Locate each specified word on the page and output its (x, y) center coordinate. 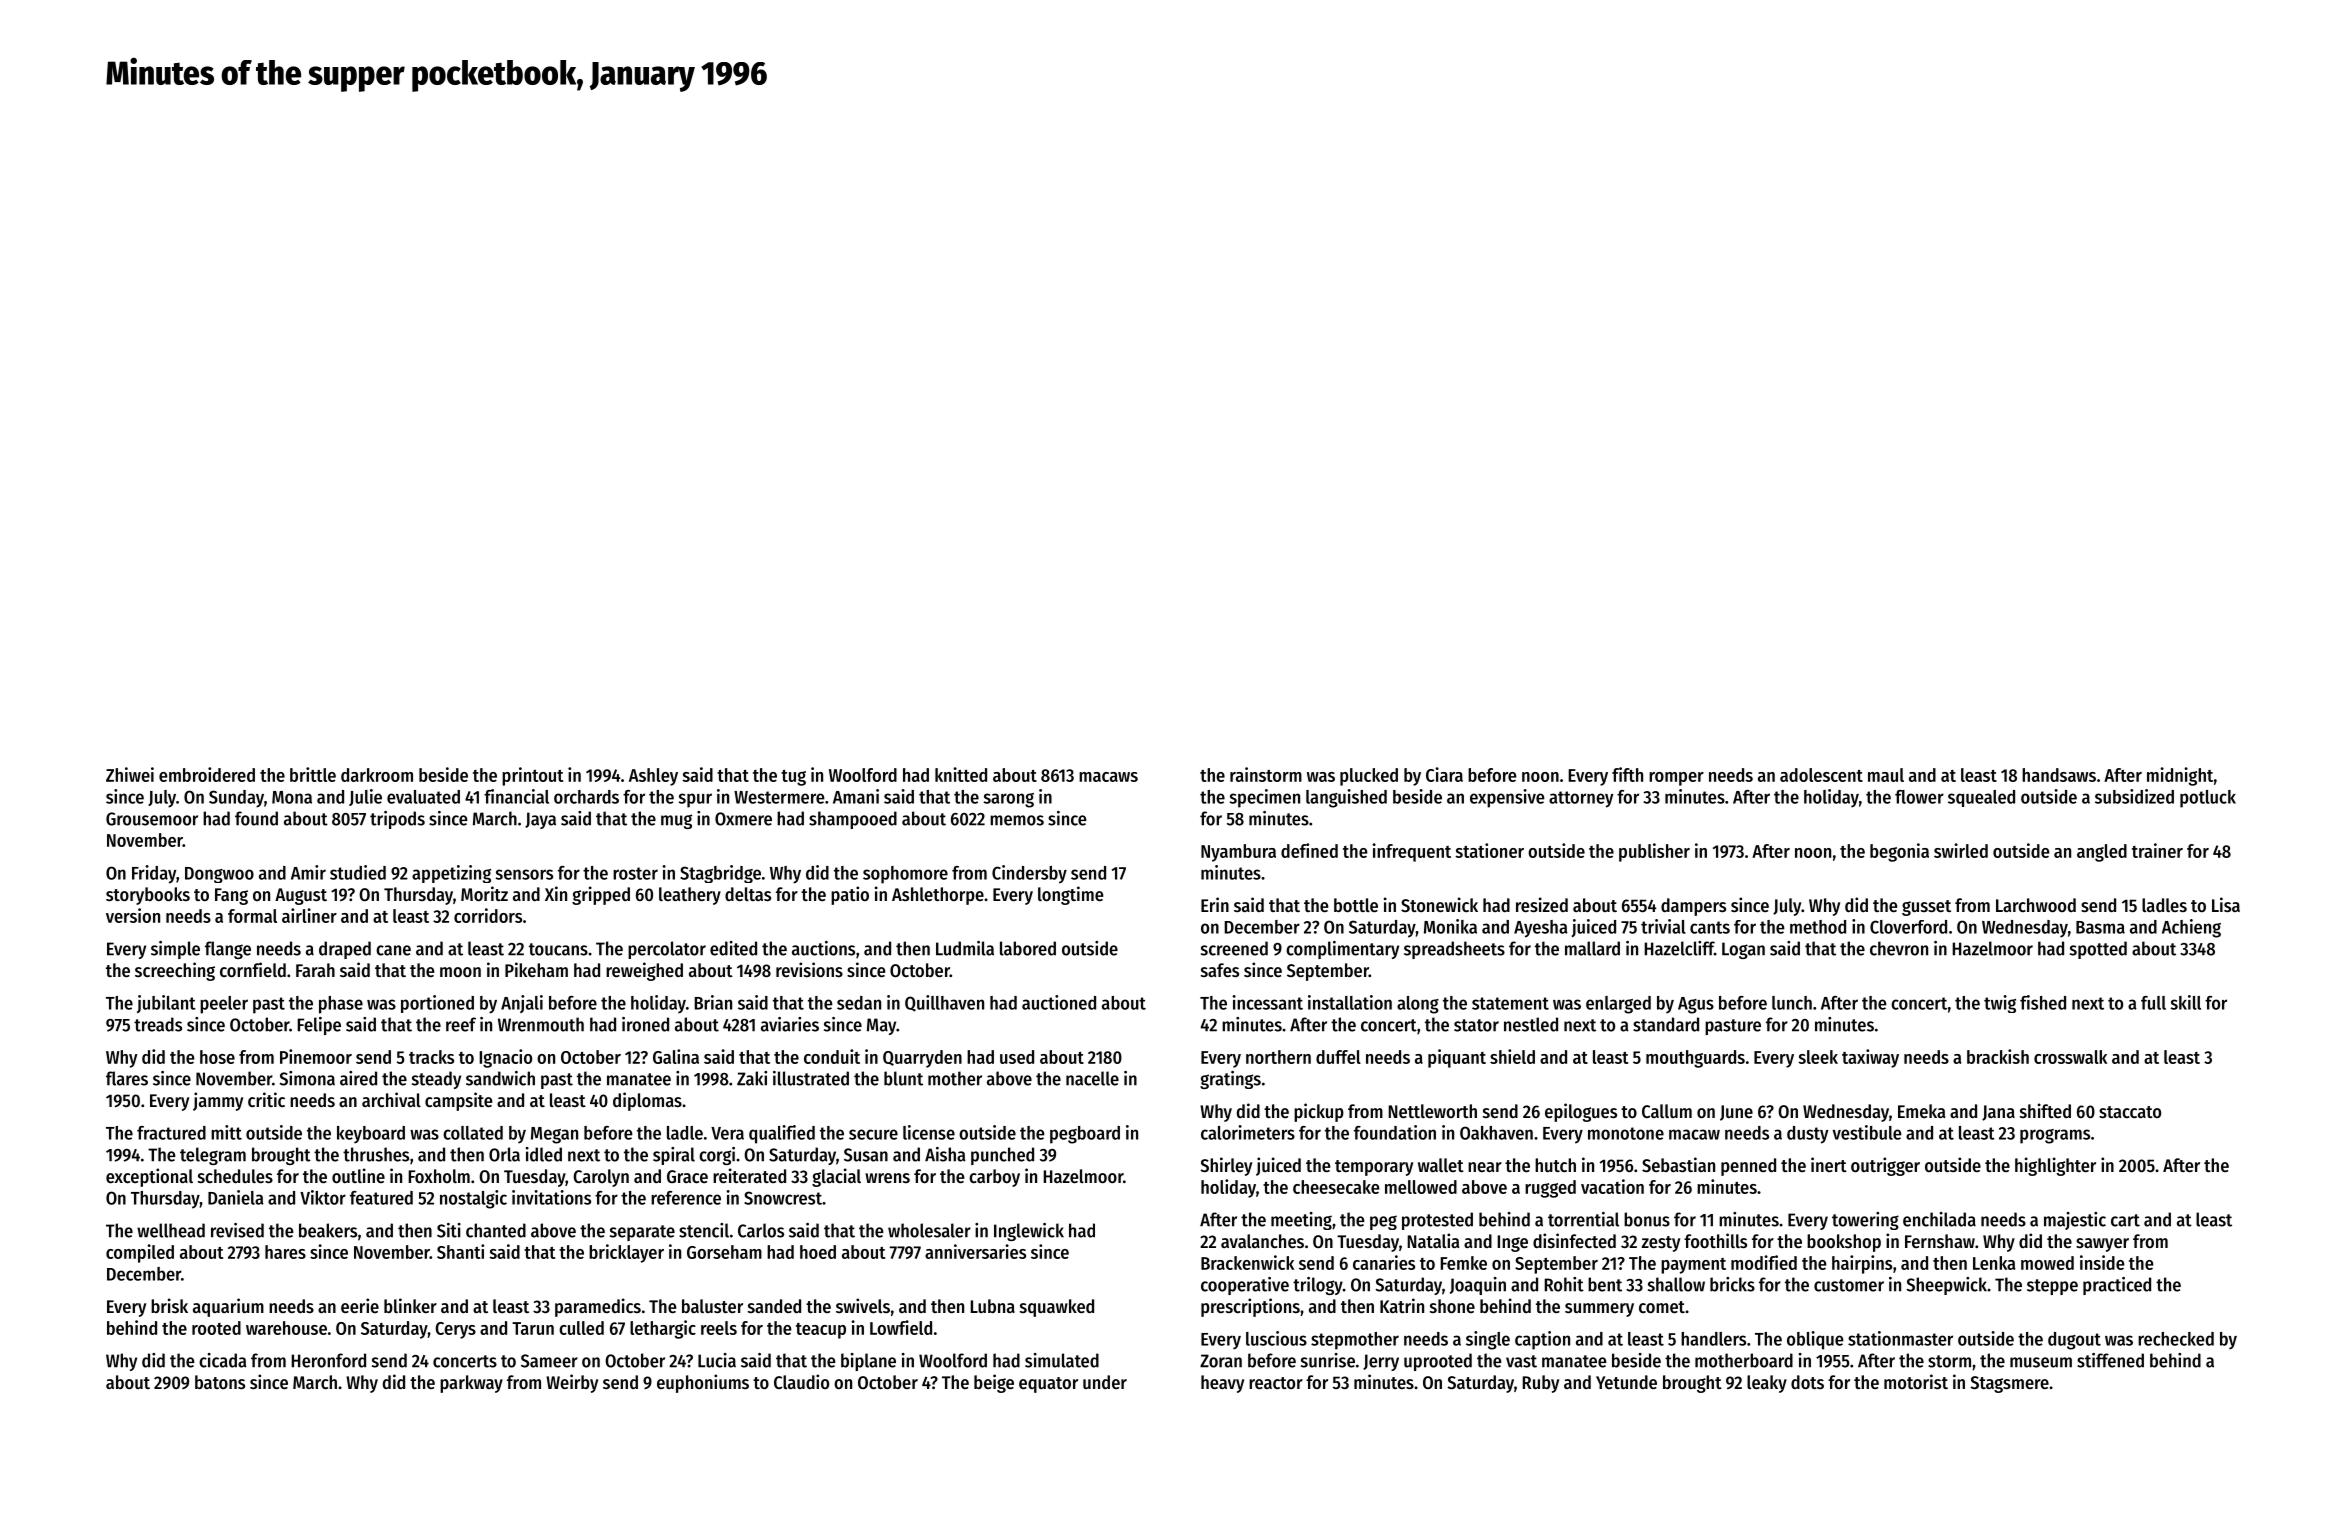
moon (460, 972)
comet (1662, 1307)
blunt (903, 1078)
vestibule (1867, 1132)
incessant (1267, 1002)
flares (127, 1078)
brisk (169, 1305)
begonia (1899, 852)
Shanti (460, 1251)
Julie (365, 797)
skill (2185, 1002)
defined (1309, 850)
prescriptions (1250, 1307)
